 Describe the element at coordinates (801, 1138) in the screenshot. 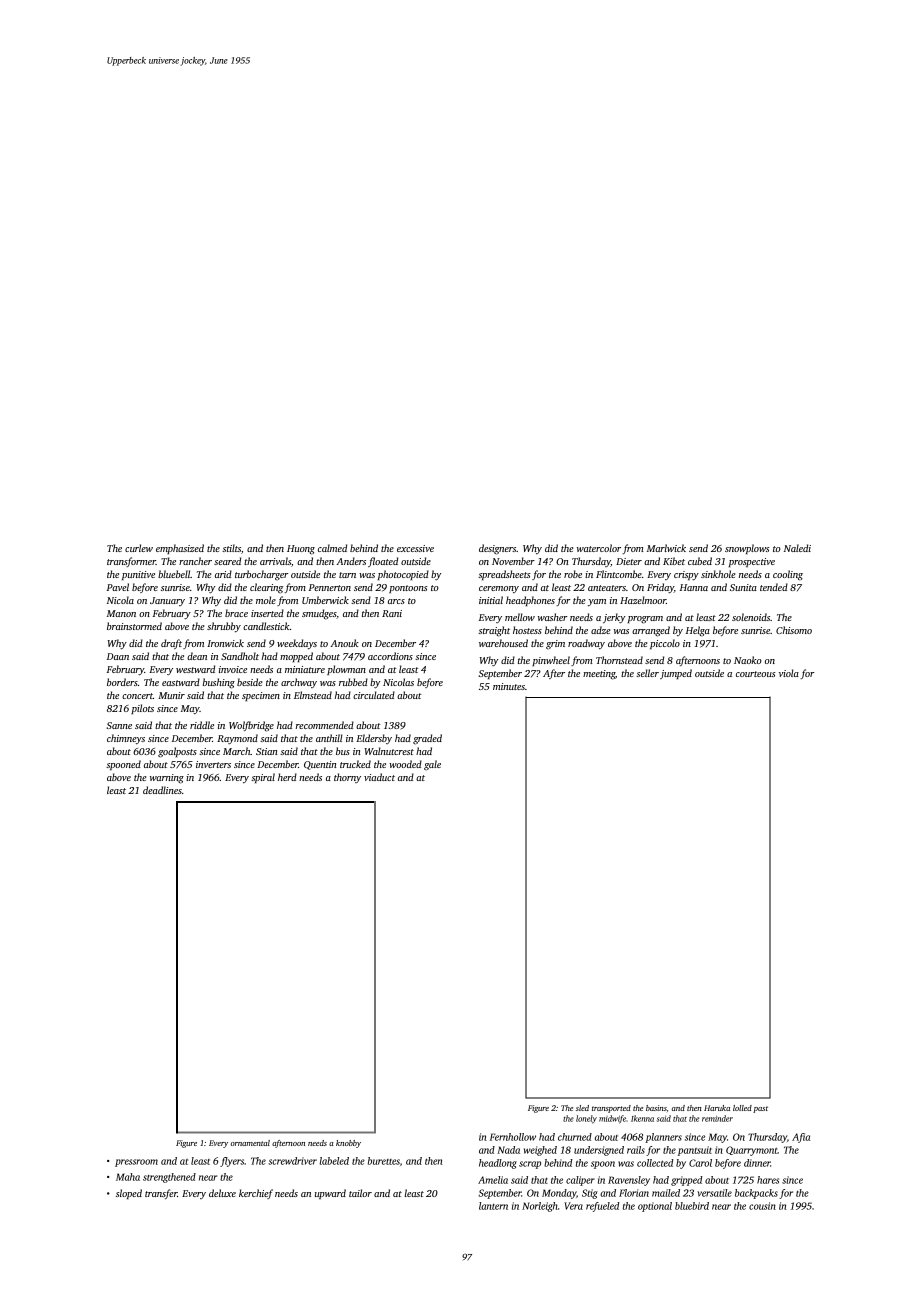

I see `Afia` at that location.
